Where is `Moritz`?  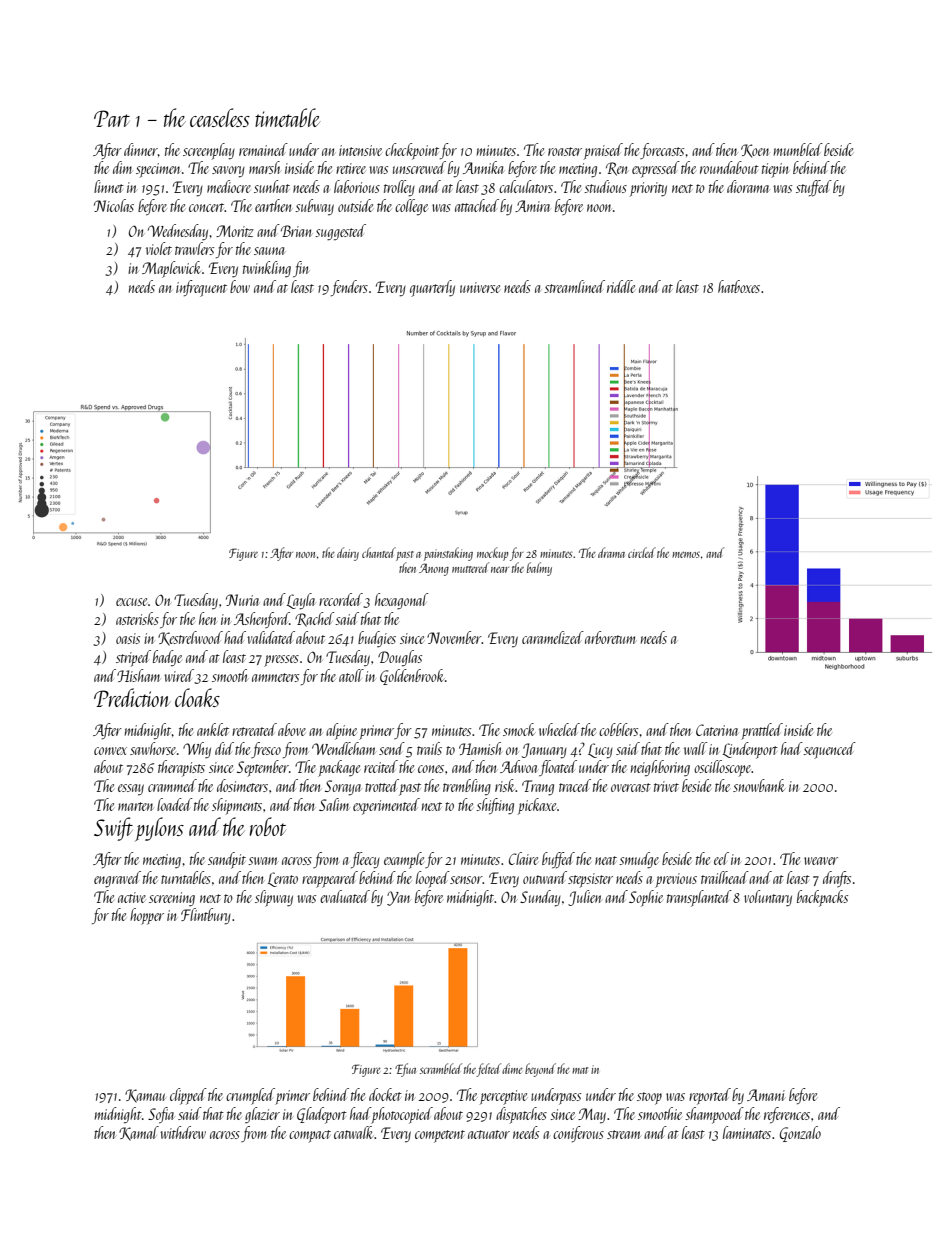 Moritz is located at coordinates (235, 231).
